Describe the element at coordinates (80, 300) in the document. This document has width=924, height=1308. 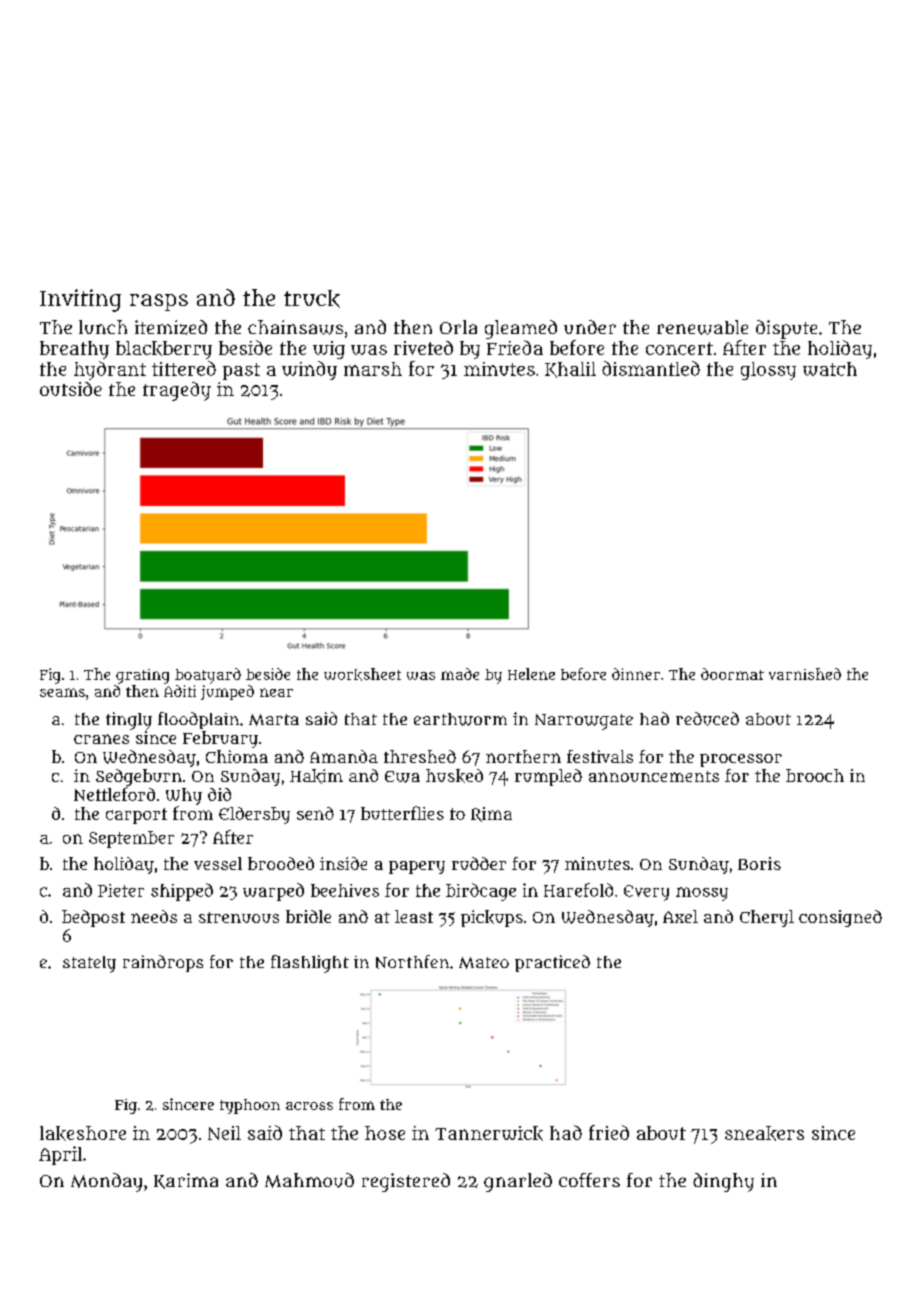
I see `Inviting` at that location.
